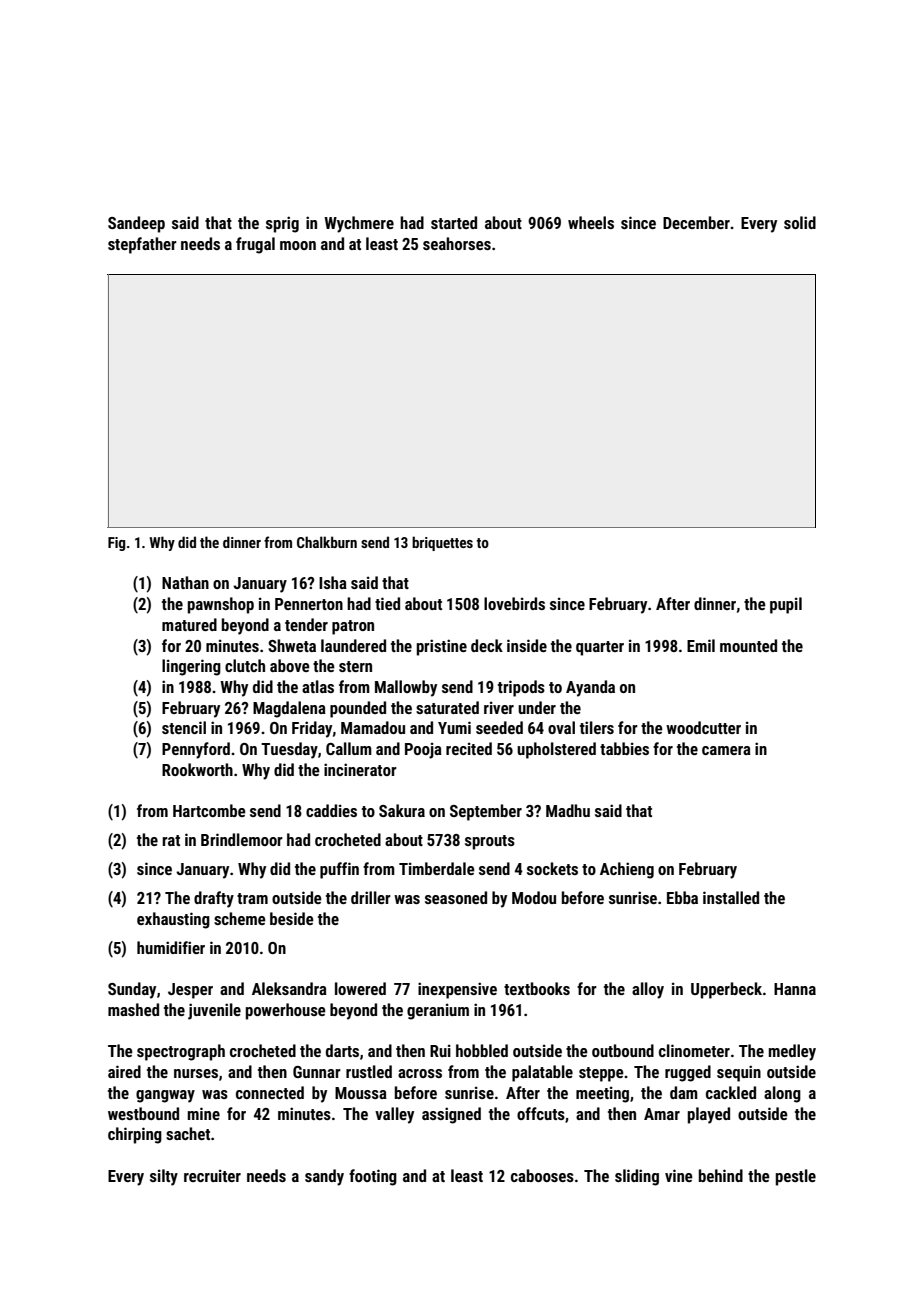  What do you see at coordinates (196, 750) in the document?
I see `Pennyford` at bounding box center [196, 750].
